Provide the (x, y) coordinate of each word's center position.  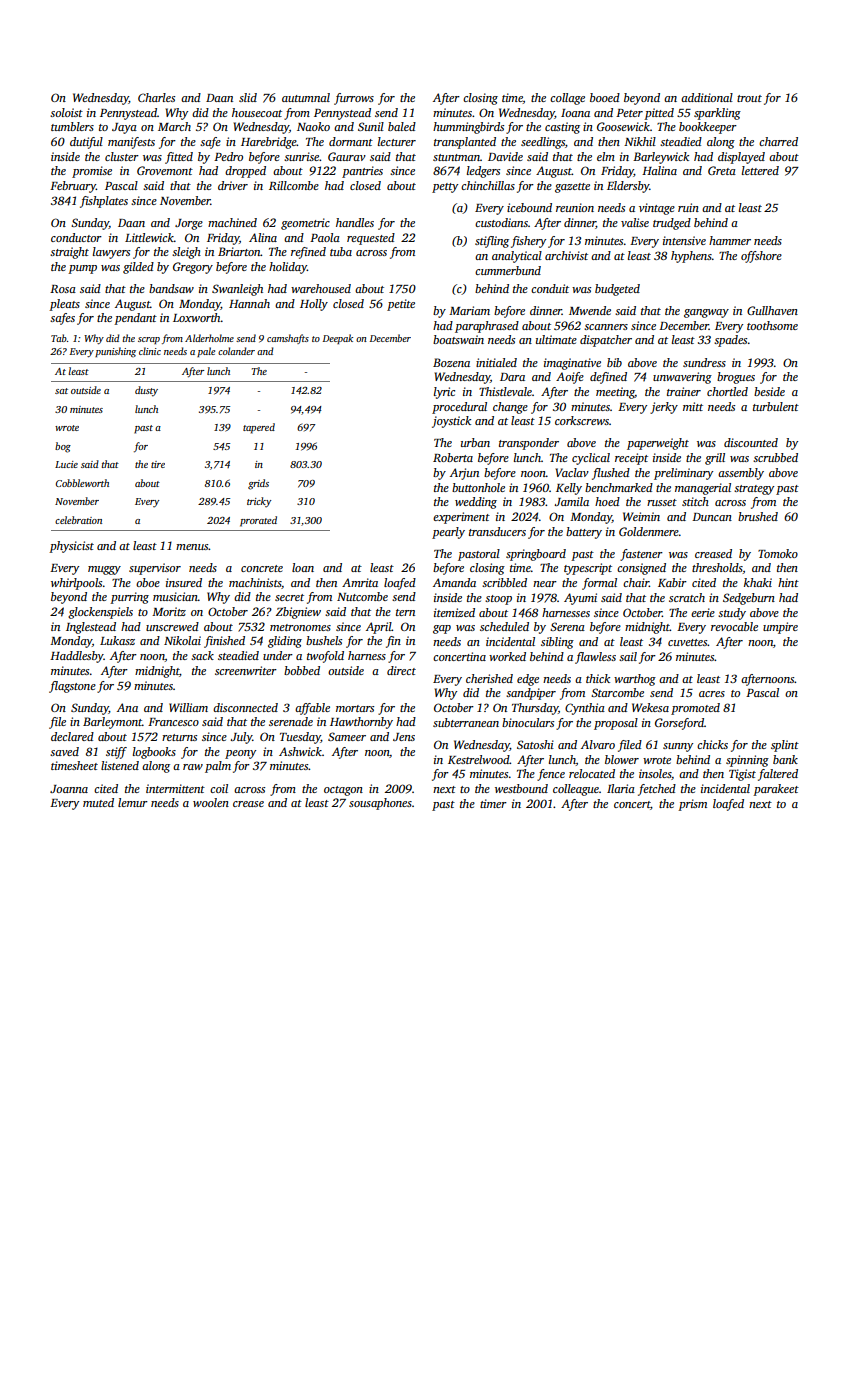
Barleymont (112, 723)
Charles (156, 97)
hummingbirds (468, 128)
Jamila (572, 501)
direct (401, 670)
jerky (664, 408)
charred (778, 141)
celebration (78, 520)
